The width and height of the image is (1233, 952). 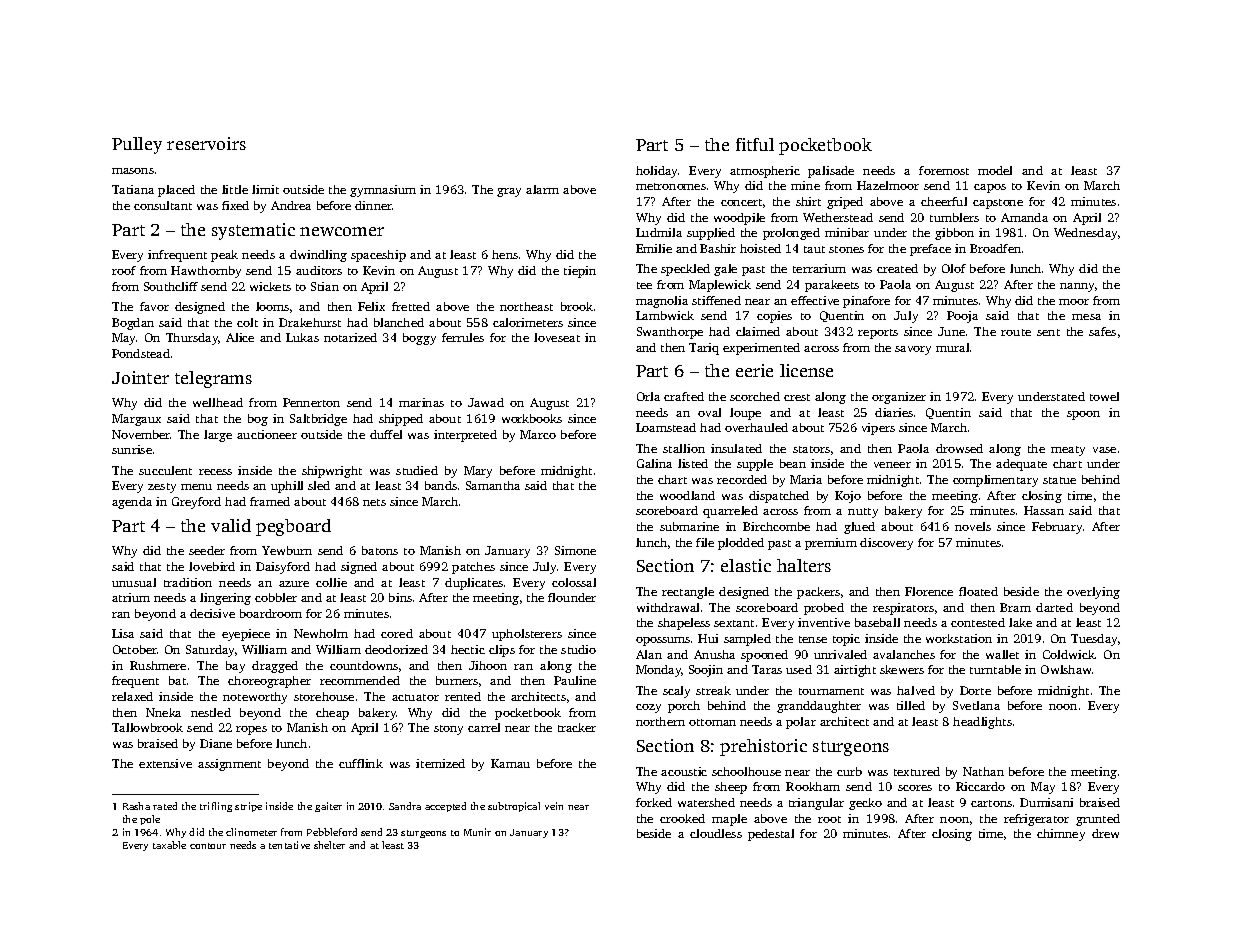 What do you see at coordinates (845, 203) in the image?
I see `griped` at bounding box center [845, 203].
